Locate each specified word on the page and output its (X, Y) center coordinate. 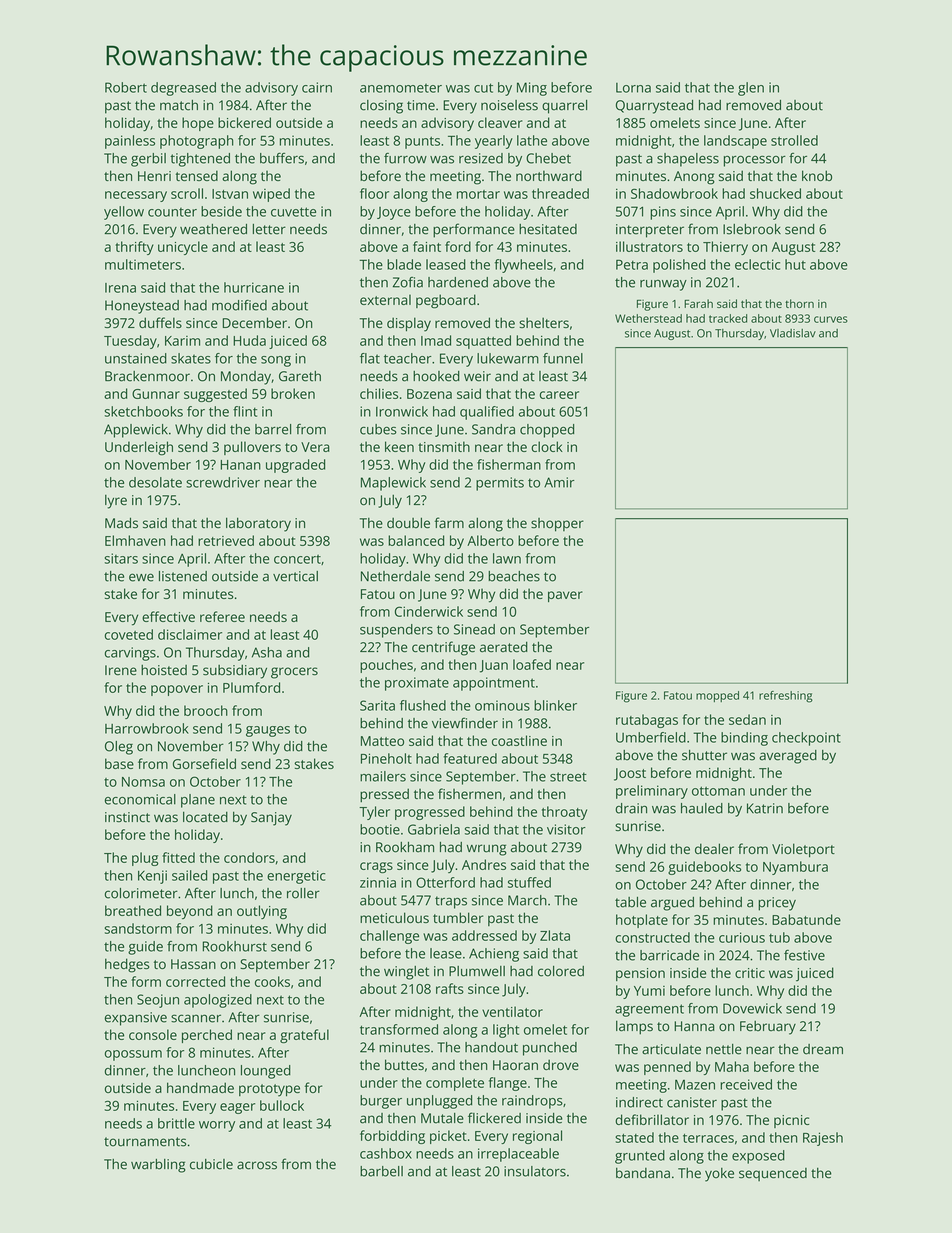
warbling (158, 1166)
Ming (532, 89)
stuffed (529, 882)
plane (198, 801)
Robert (126, 87)
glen (751, 89)
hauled (702, 808)
